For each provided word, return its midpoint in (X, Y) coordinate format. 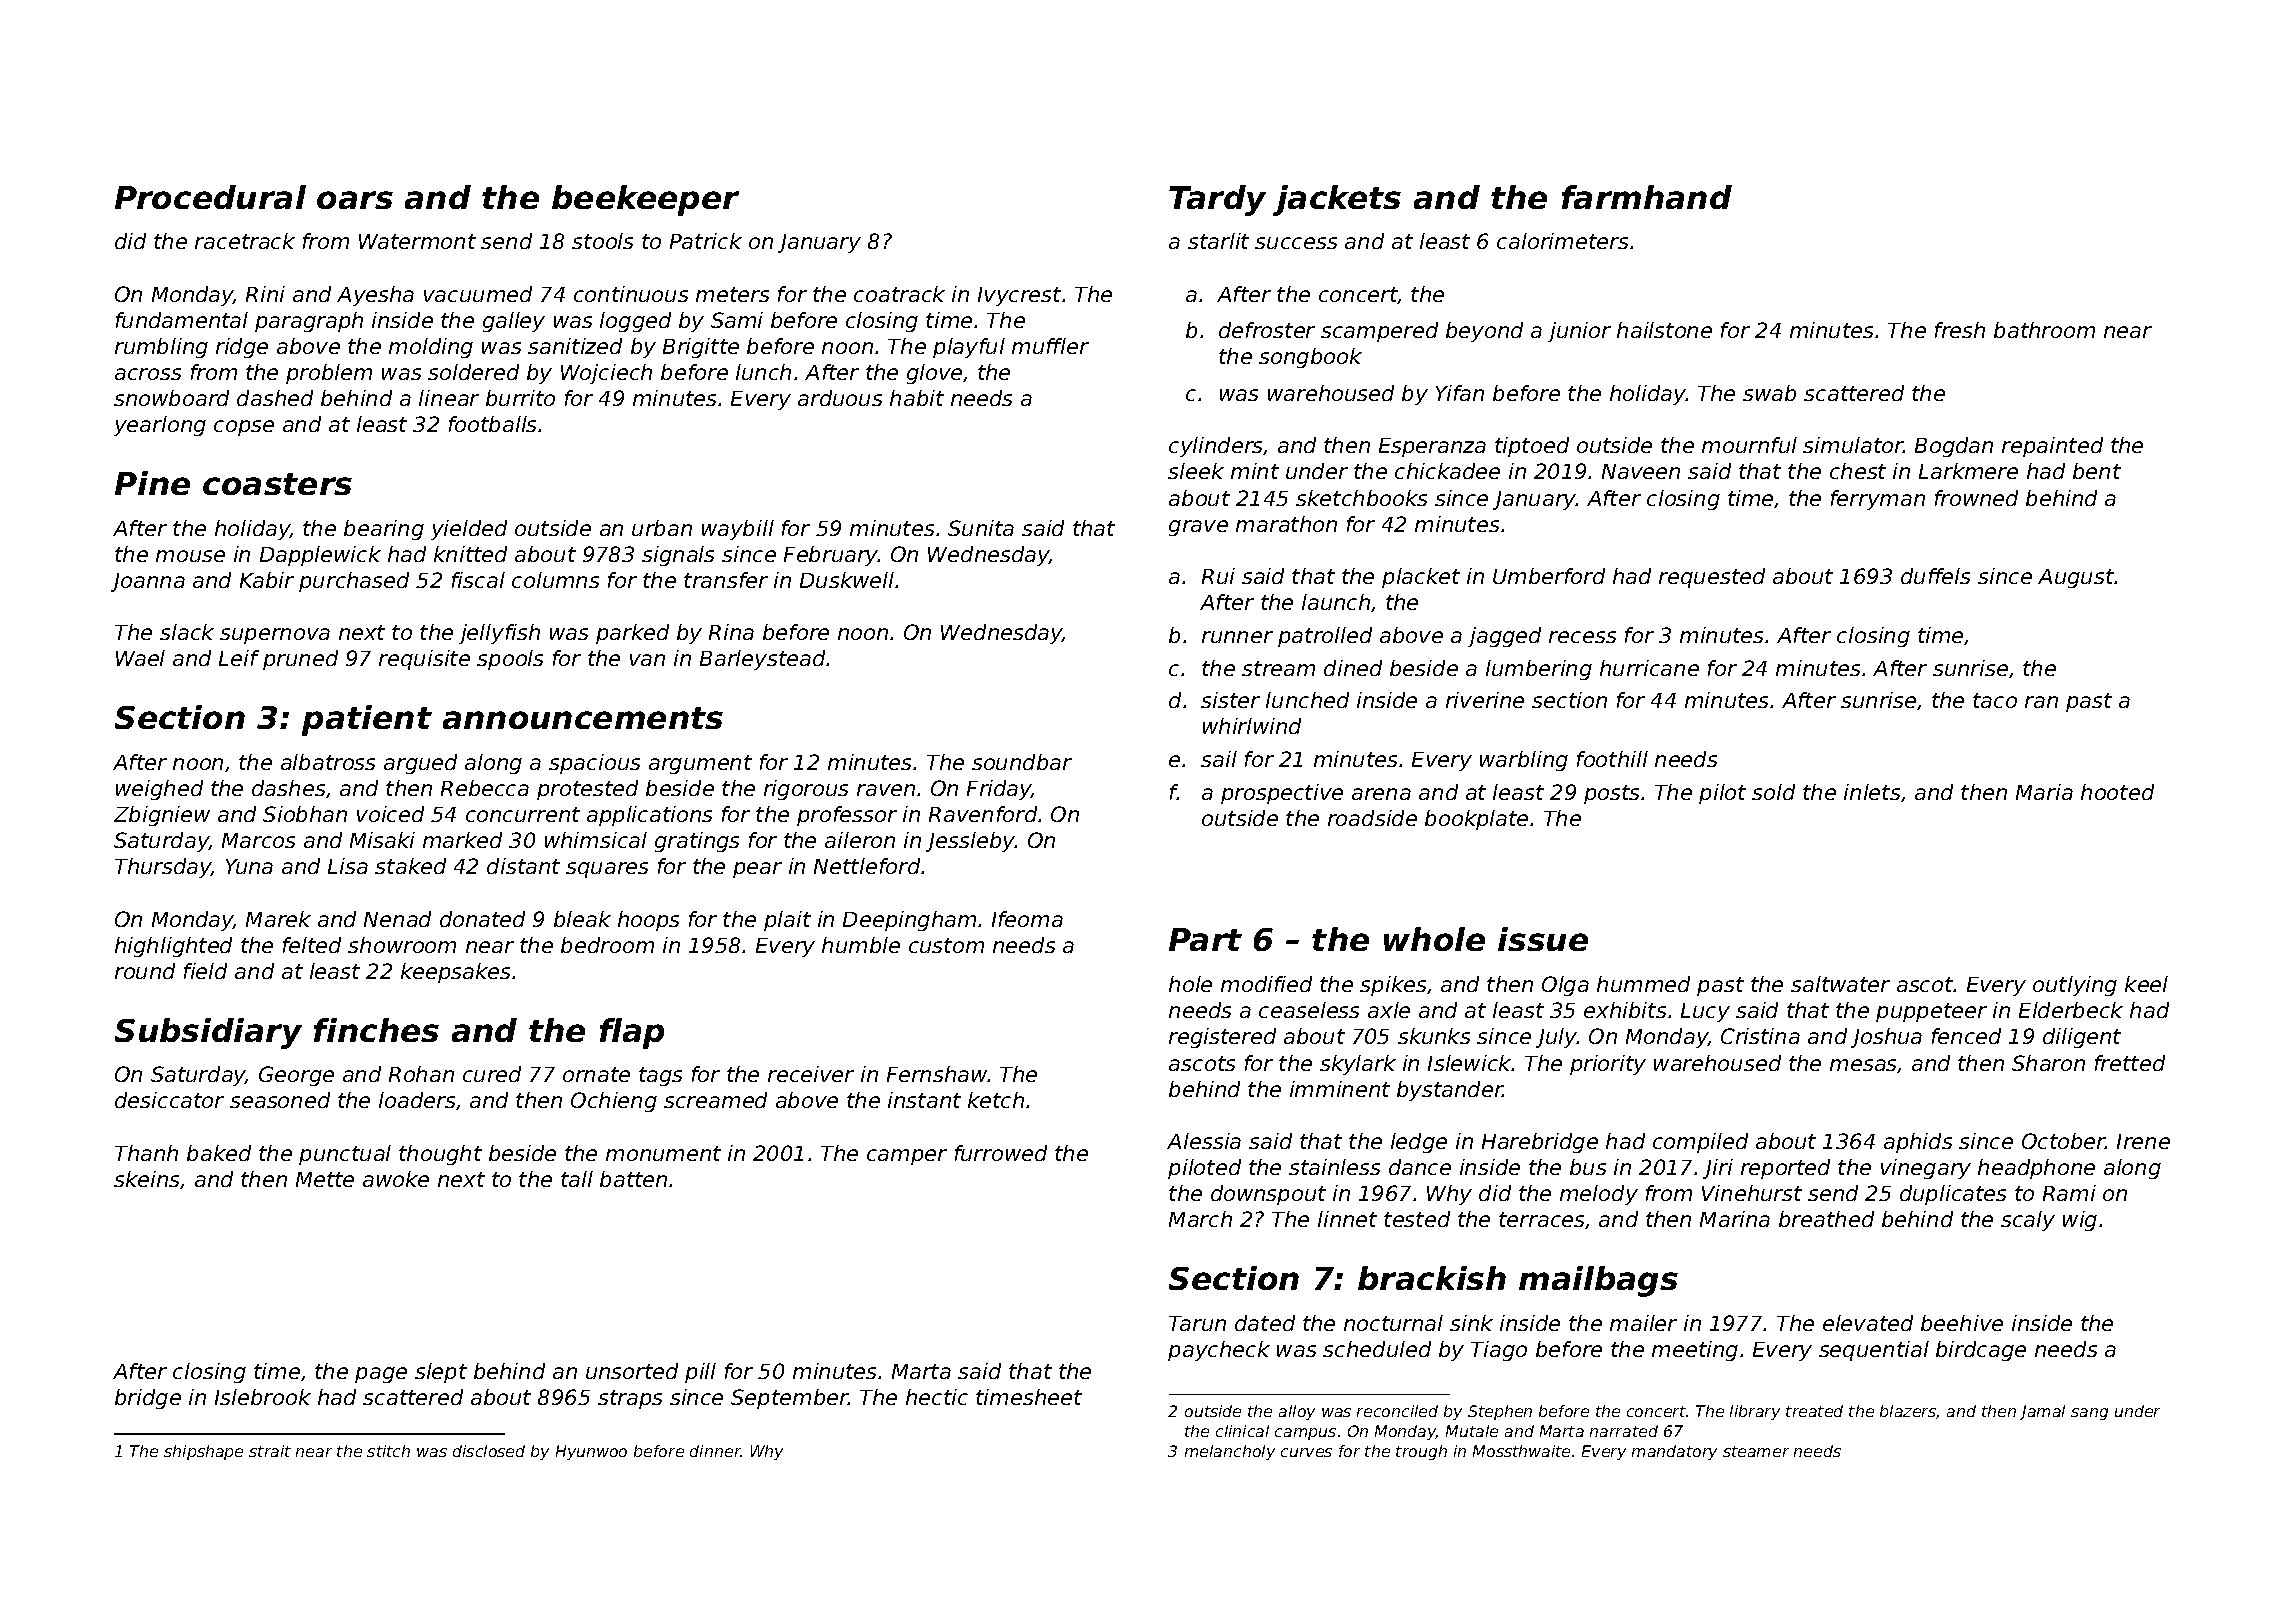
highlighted (173, 947)
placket (1421, 578)
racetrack (245, 241)
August (2076, 578)
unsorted (632, 1371)
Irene (2143, 1141)
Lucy (1705, 1012)
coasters (277, 484)
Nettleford (867, 866)
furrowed (1001, 1153)
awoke (396, 1179)
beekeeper (645, 200)
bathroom (2044, 330)
